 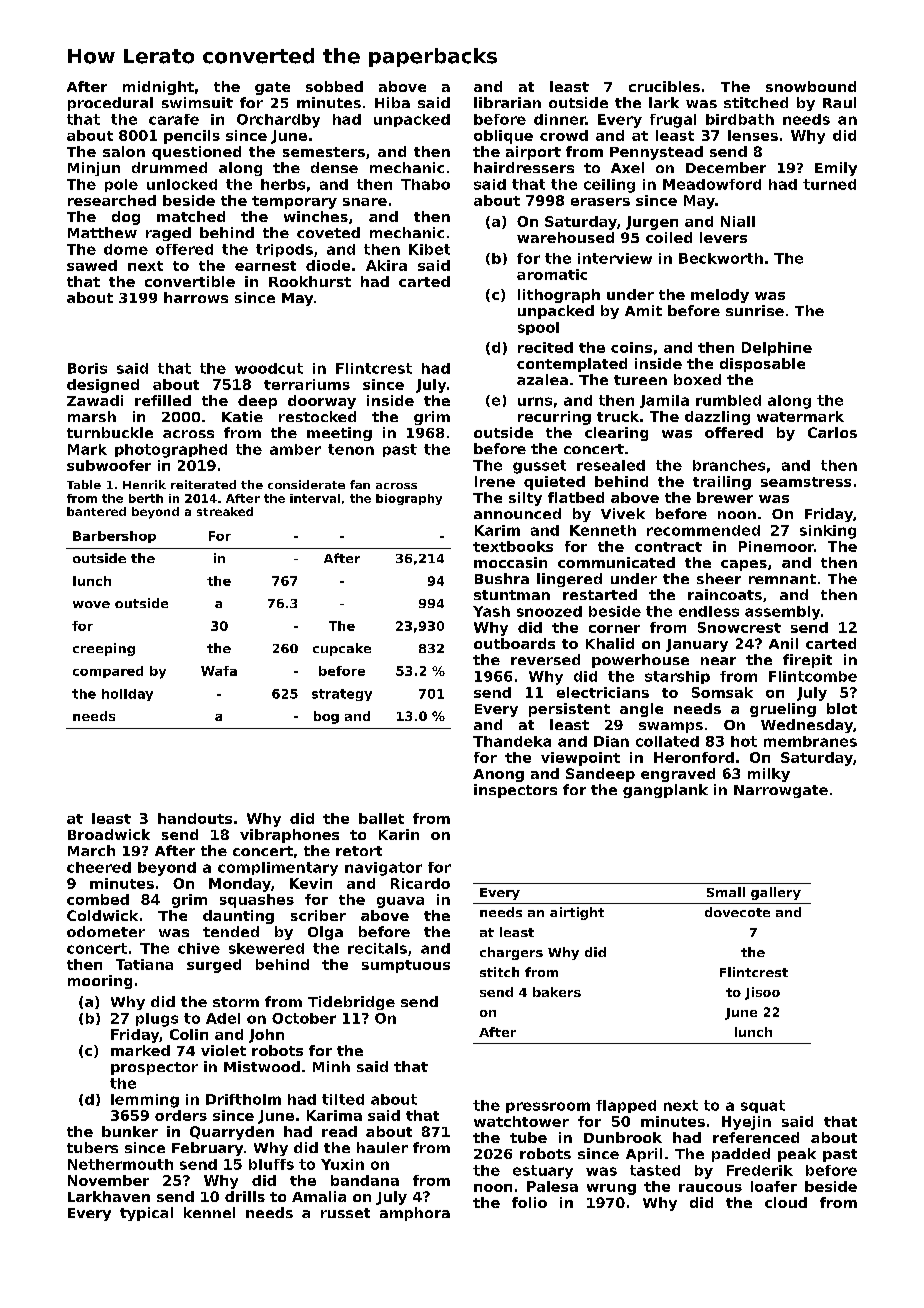 I want to click on gusset, so click(x=539, y=467).
